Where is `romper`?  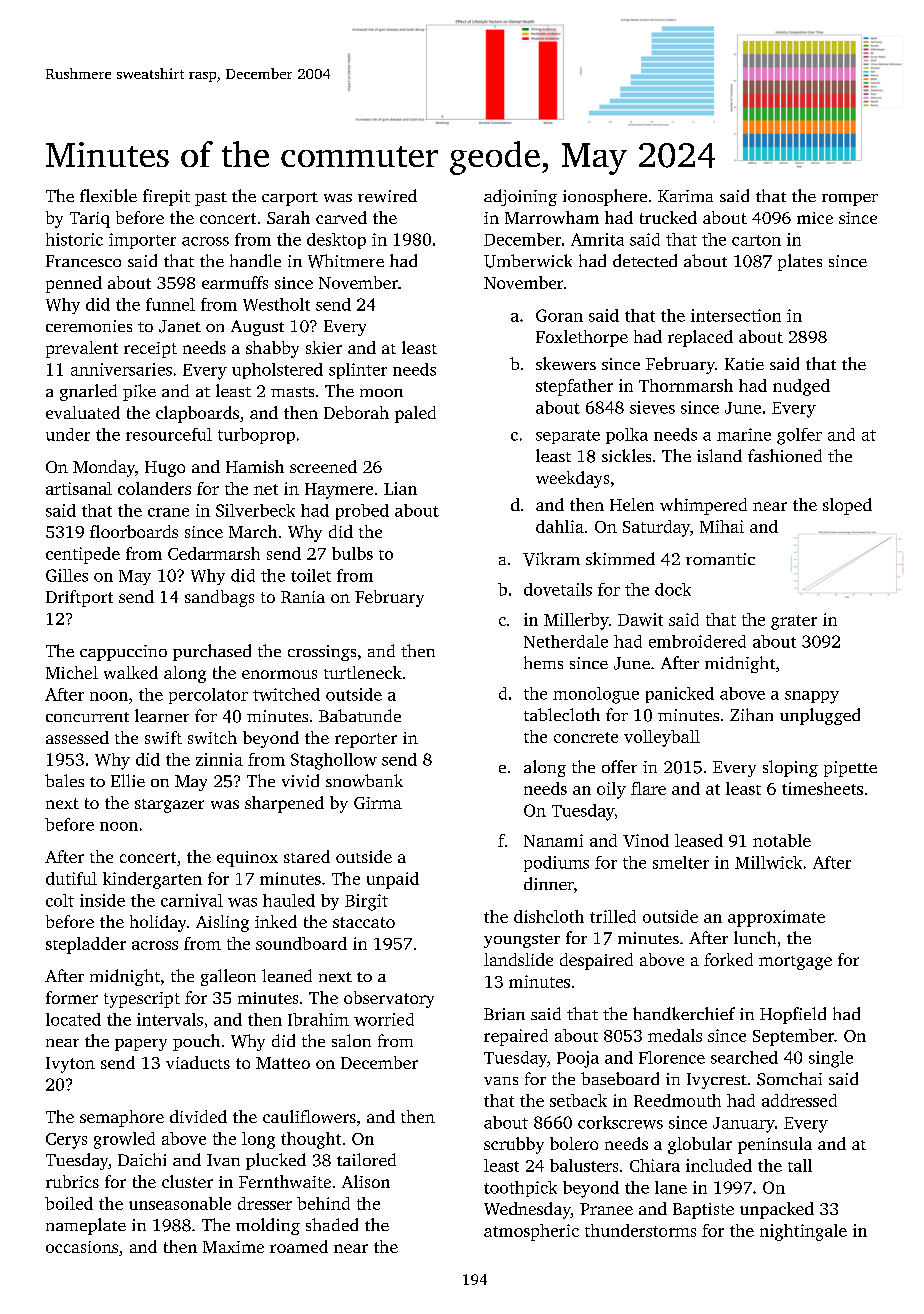
romper is located at coordinates (850, 200).
